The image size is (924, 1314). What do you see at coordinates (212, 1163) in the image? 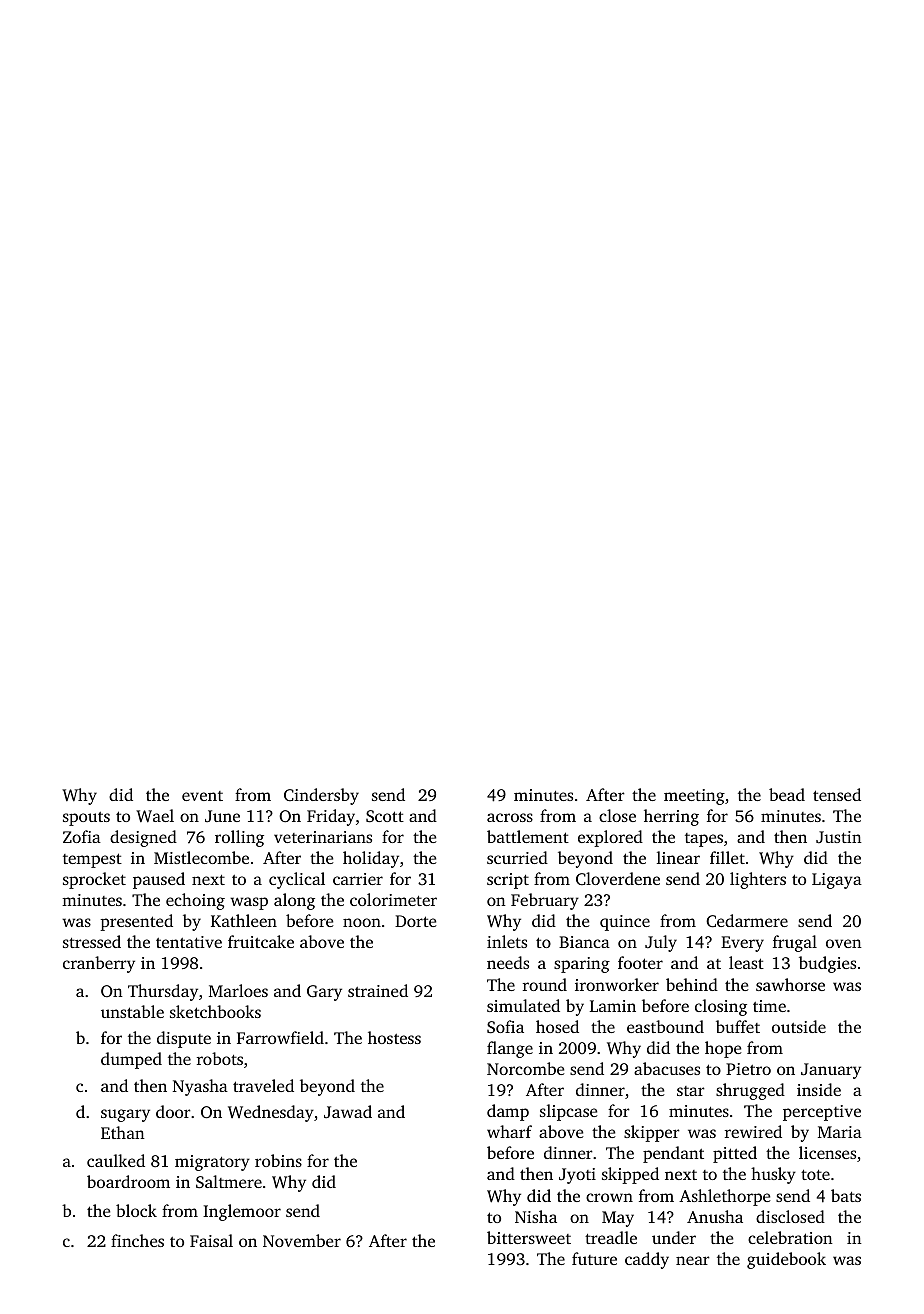
I see `migratory` at bounding box center [212, 1163].
